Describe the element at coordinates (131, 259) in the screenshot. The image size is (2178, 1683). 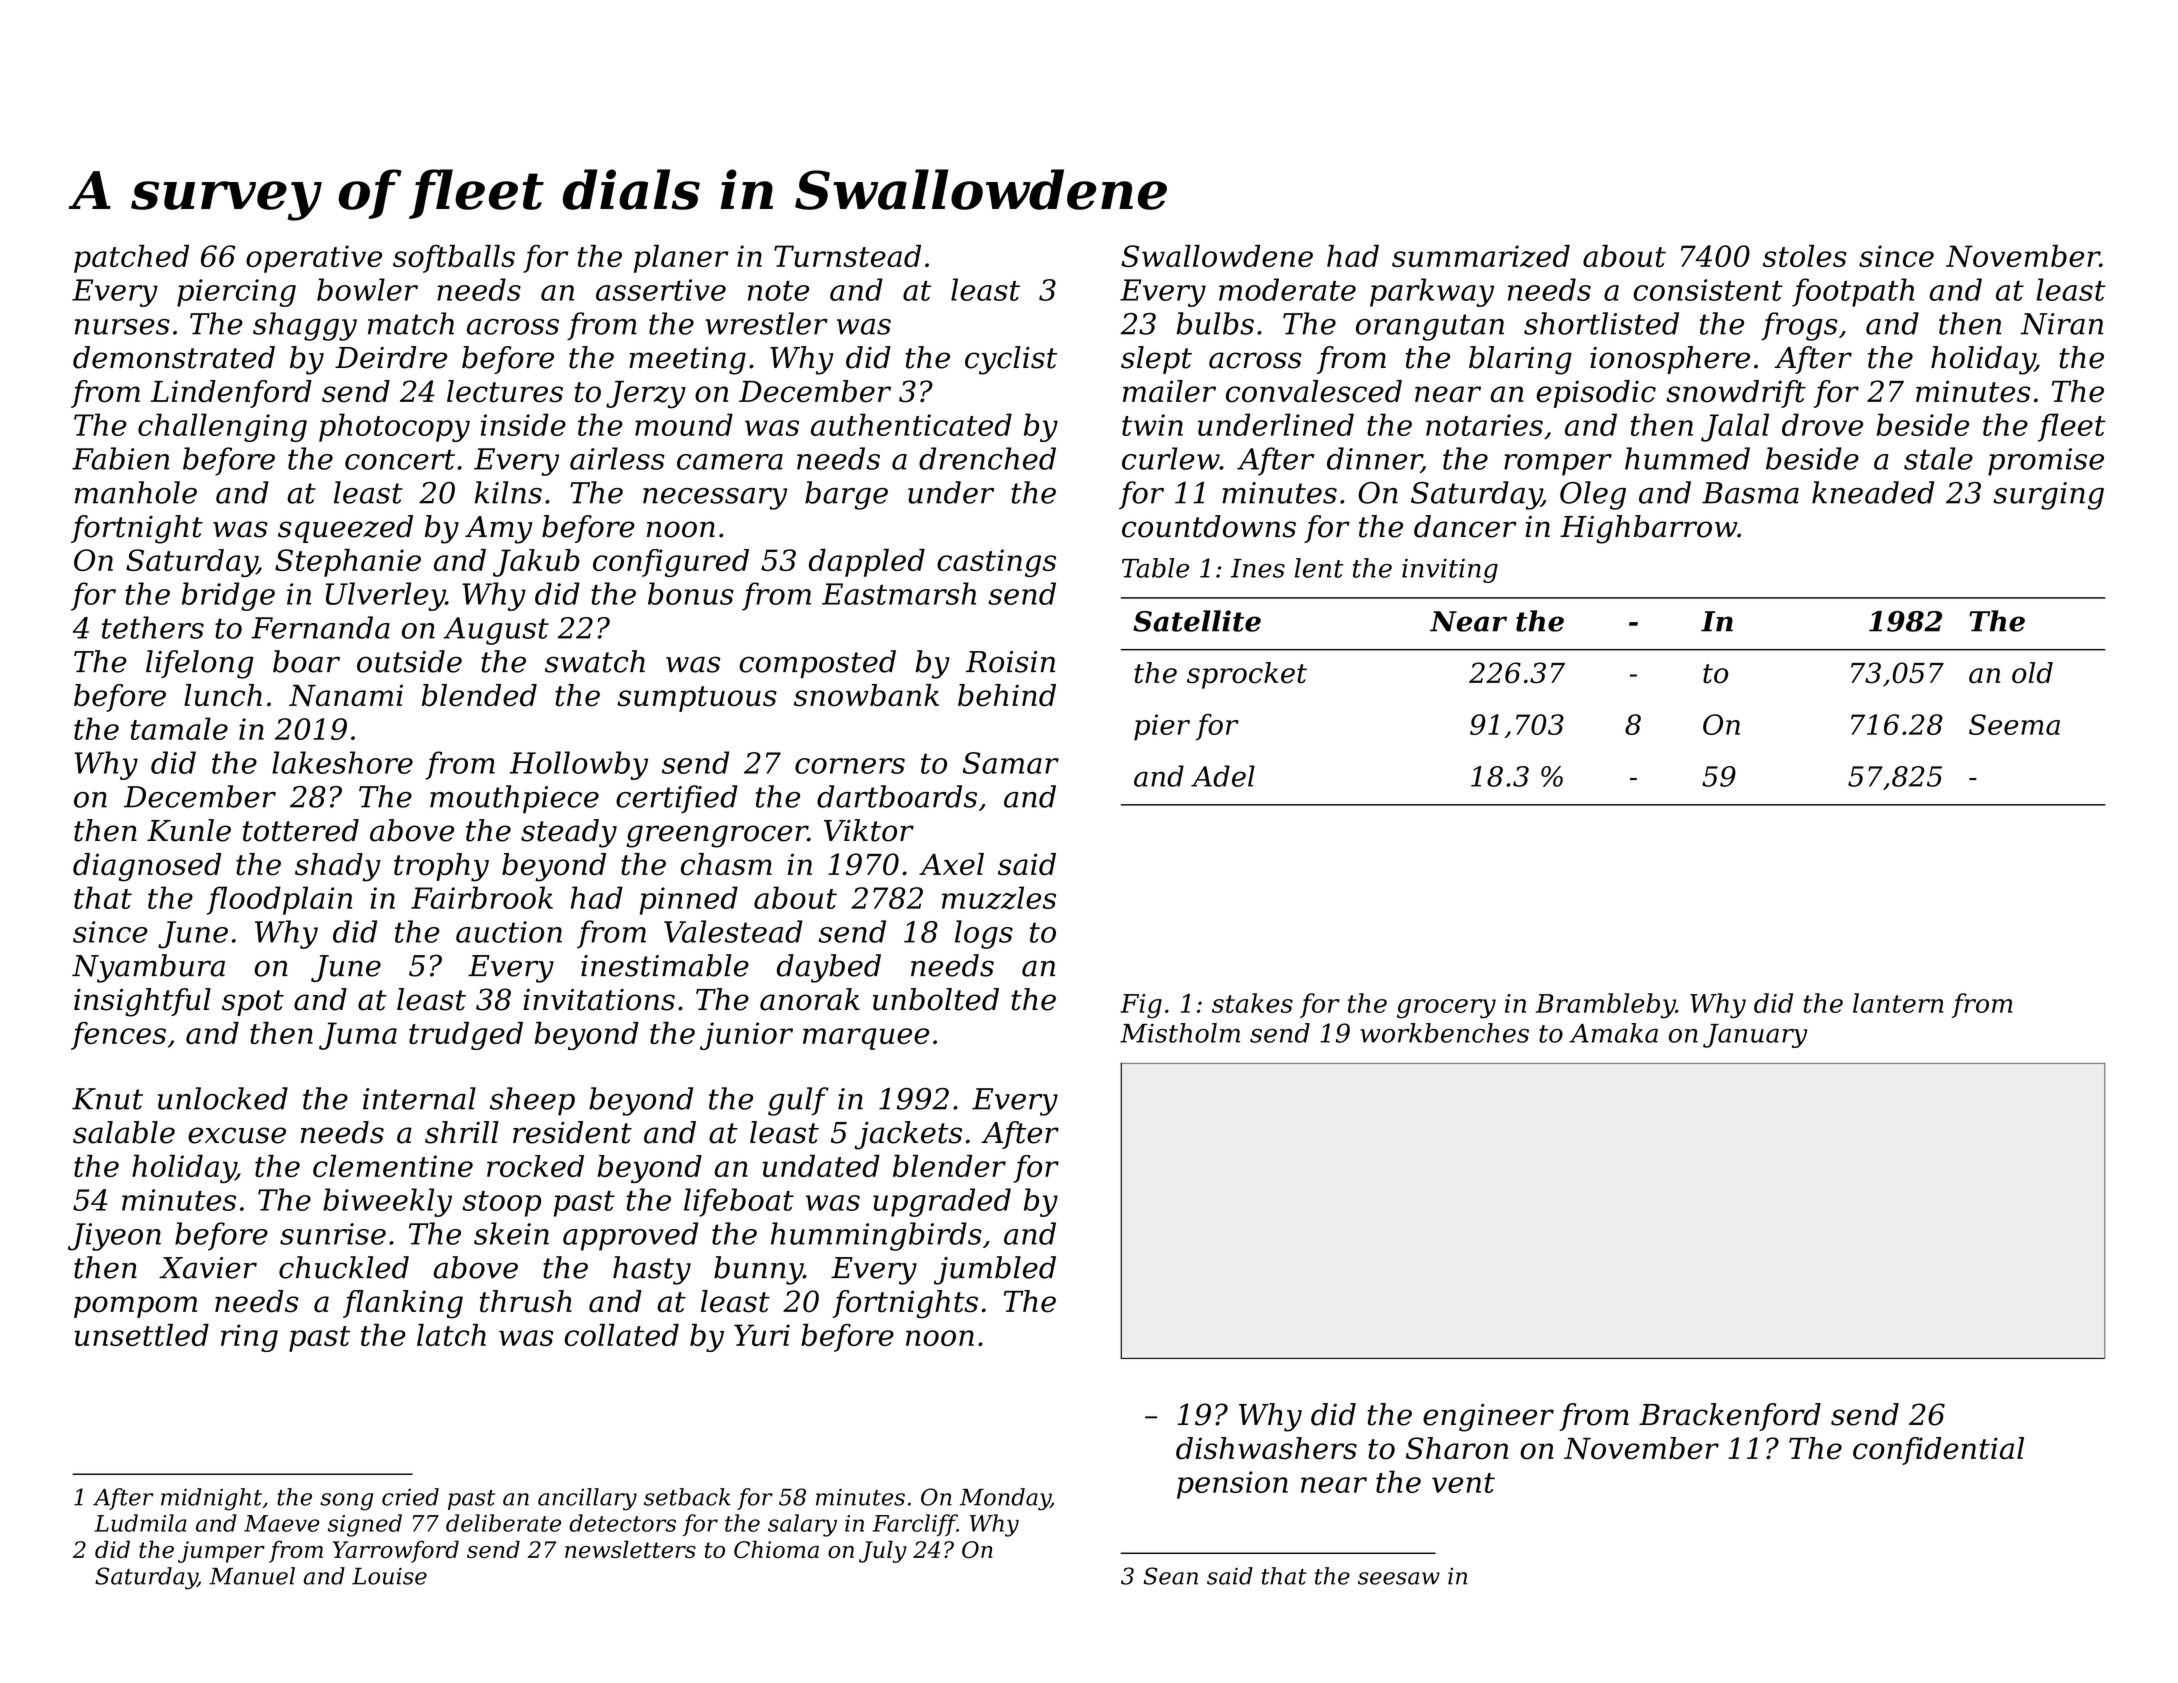
I see `patched` at that location.
